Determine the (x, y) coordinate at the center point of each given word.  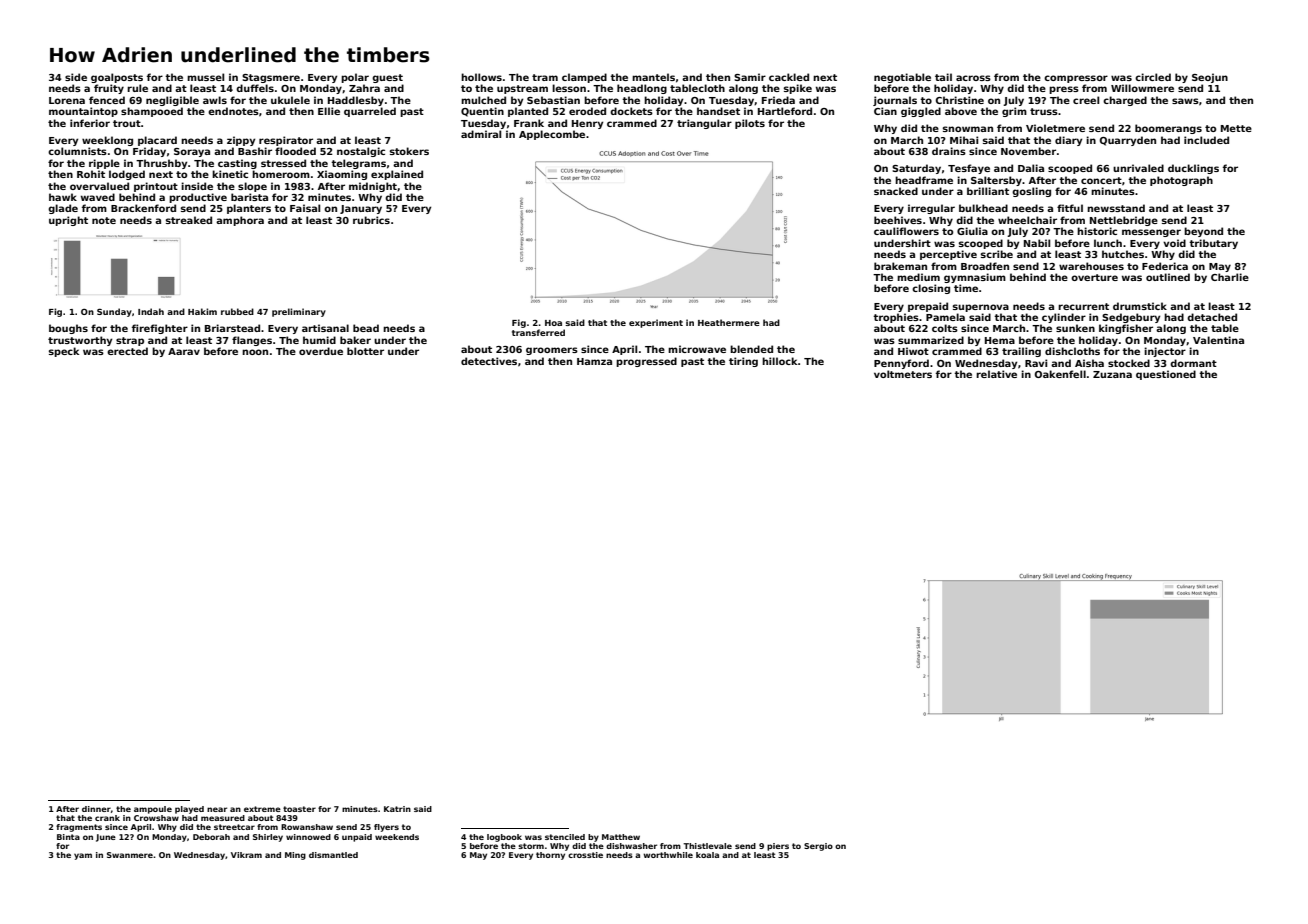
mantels (653, 77)
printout (156, 187)
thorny (550, 856)
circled (1153, 77)
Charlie (1230, 277)
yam (83, 856)
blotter (365, 351)
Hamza (594, 361)
